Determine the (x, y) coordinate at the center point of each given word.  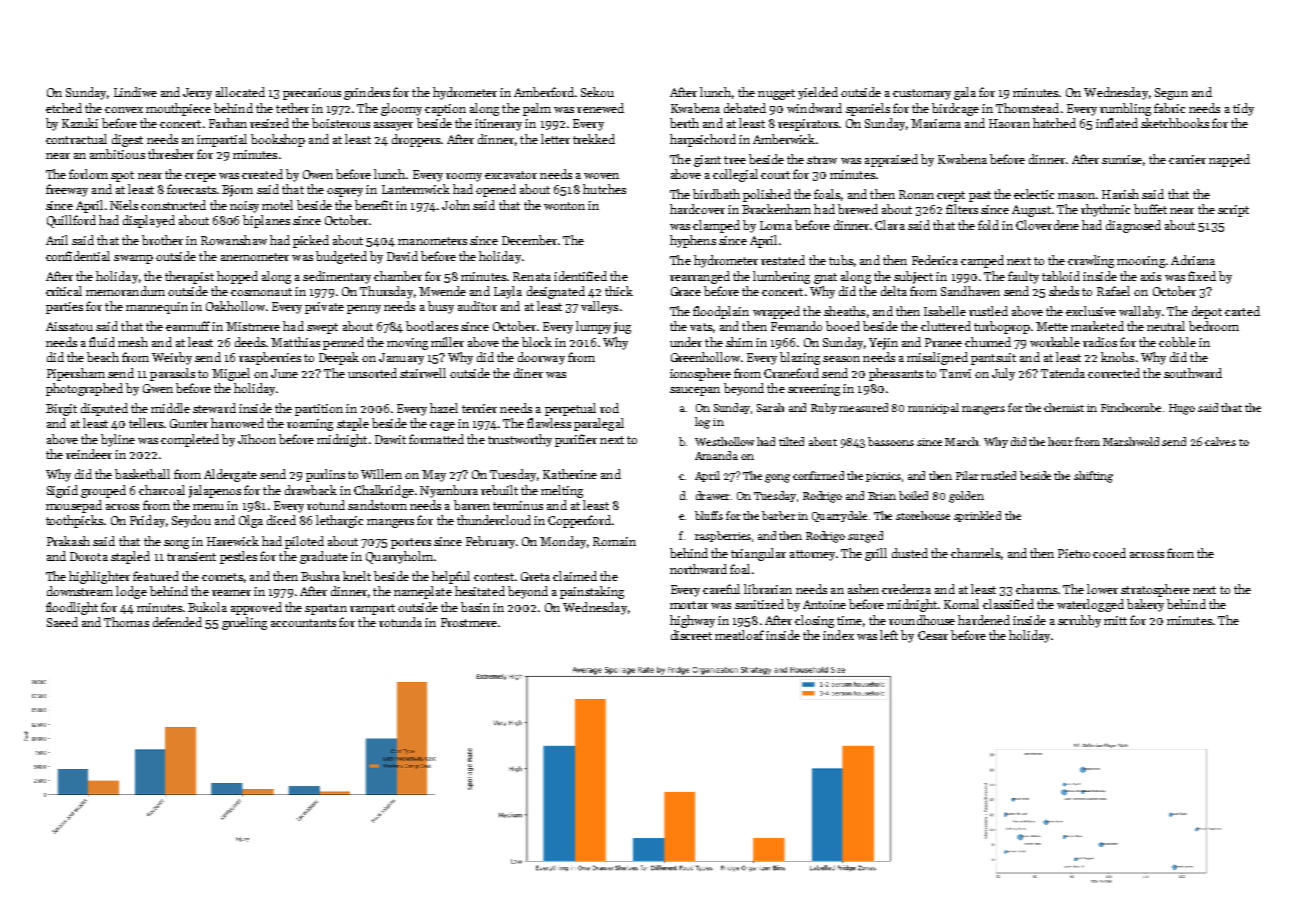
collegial (735, 175)
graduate (324, 557)
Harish (1120, 194)
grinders (367, 93)
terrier (479, 408)
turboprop (1002, 327)
